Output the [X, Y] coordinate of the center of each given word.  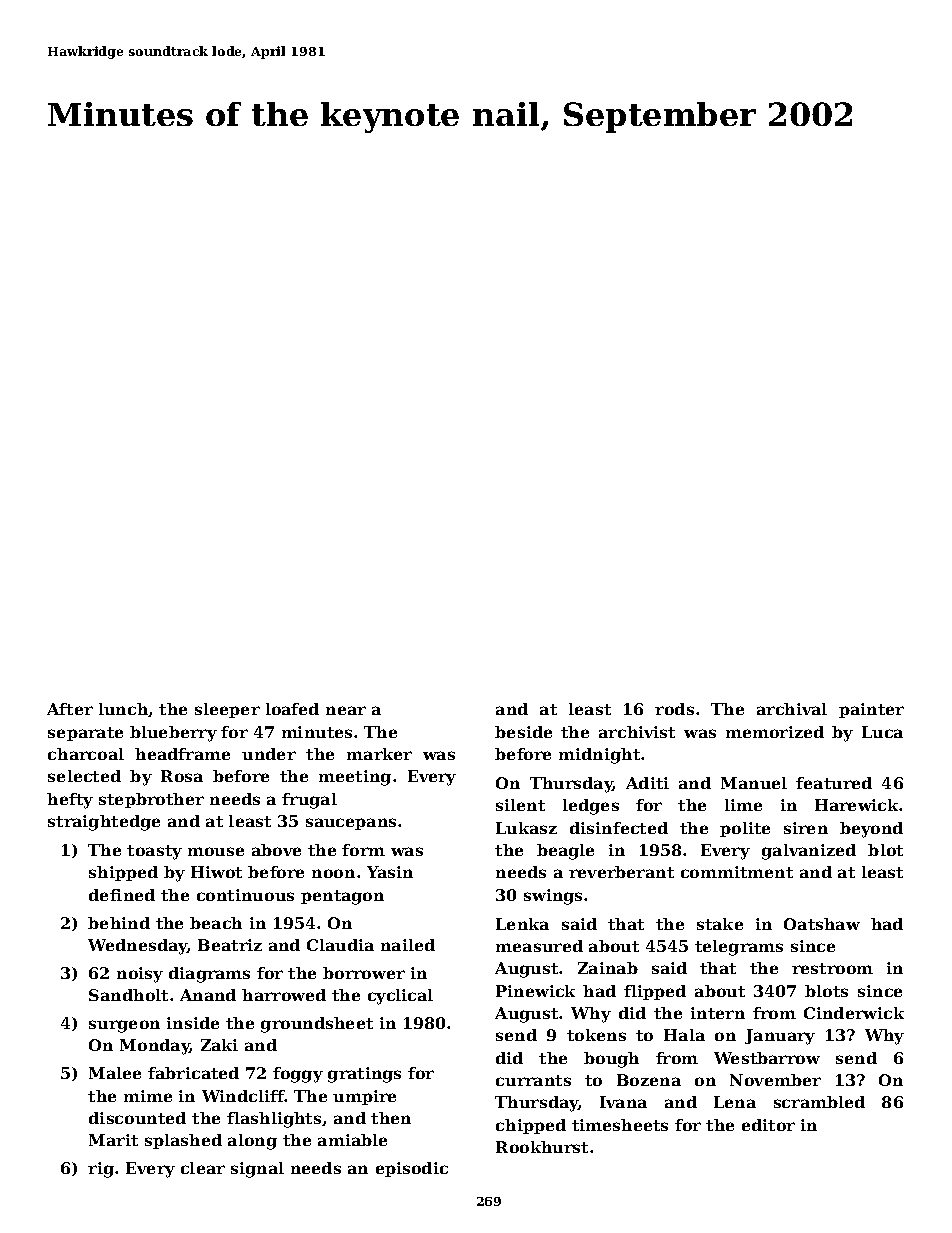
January [780, 1037]
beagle [565, 852]
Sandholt [128, 995]
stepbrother [151, 800]
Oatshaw [822, 924]
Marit [113, 1140]
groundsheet [317, 1025]
